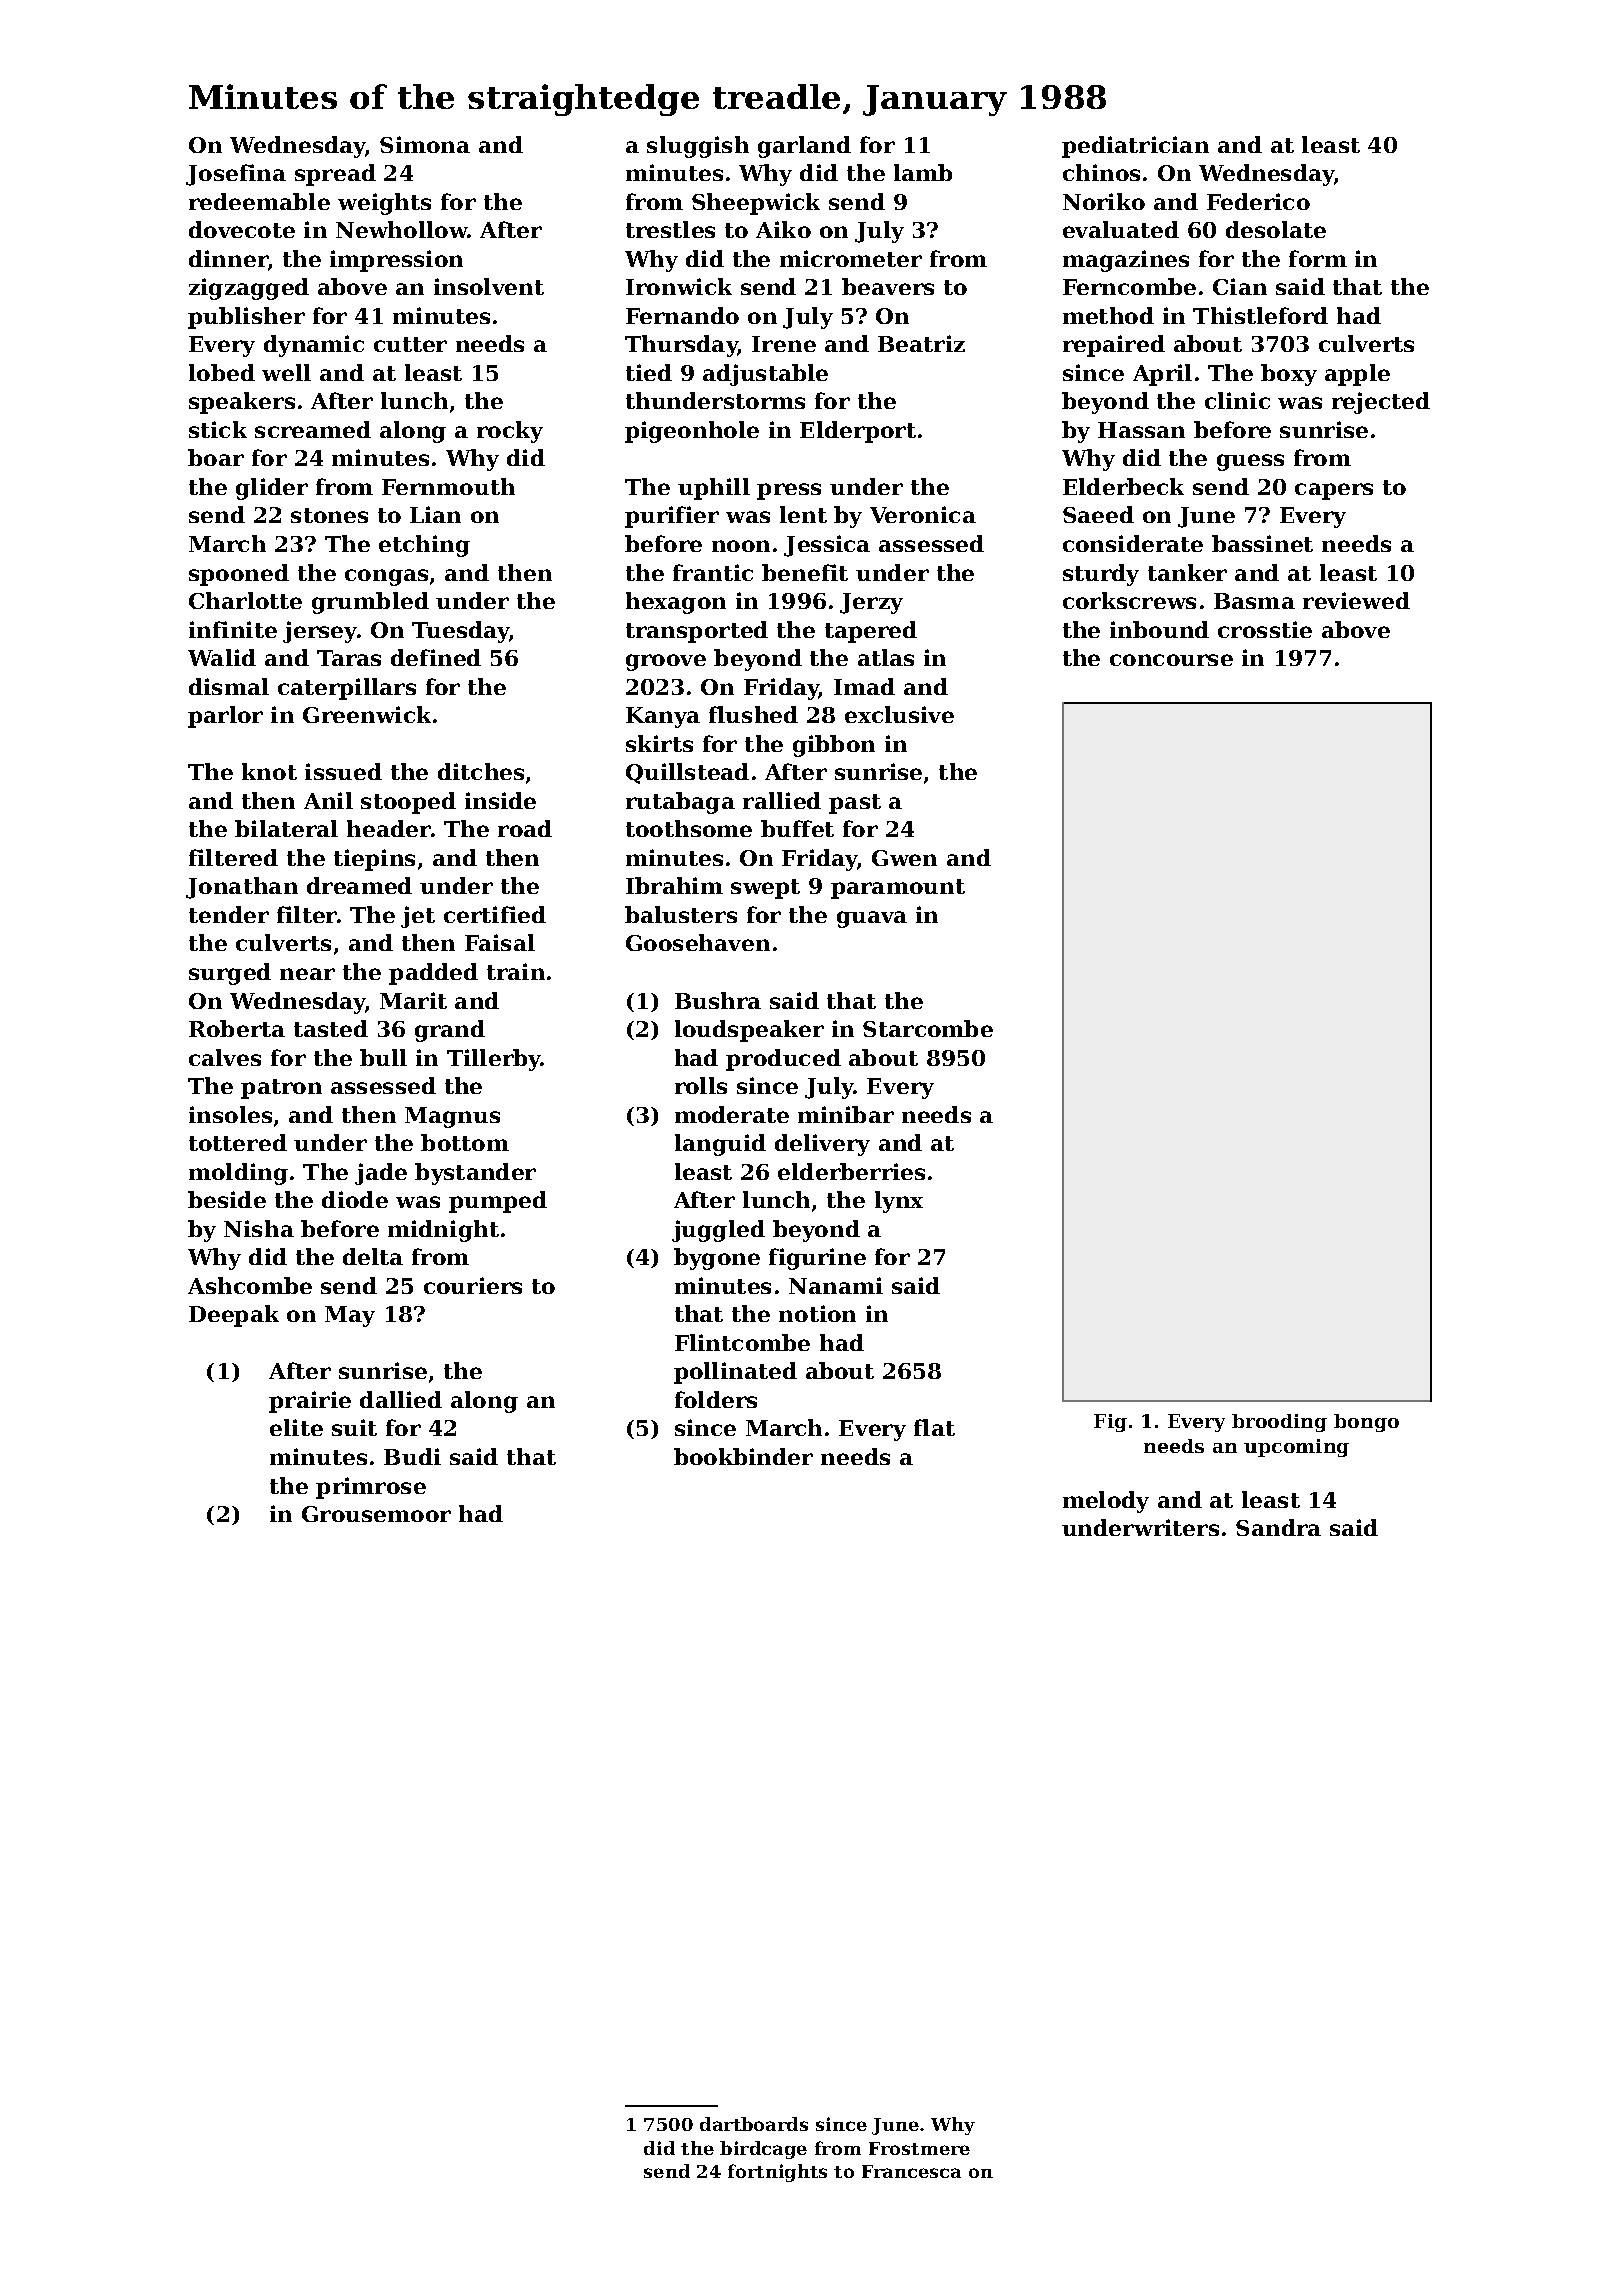 This screenshot has width=1620, height=2292. What do you see at coordinates (1101, 172) in the screenshot?
I see `chinos` at bounding box center [1101, 172].
